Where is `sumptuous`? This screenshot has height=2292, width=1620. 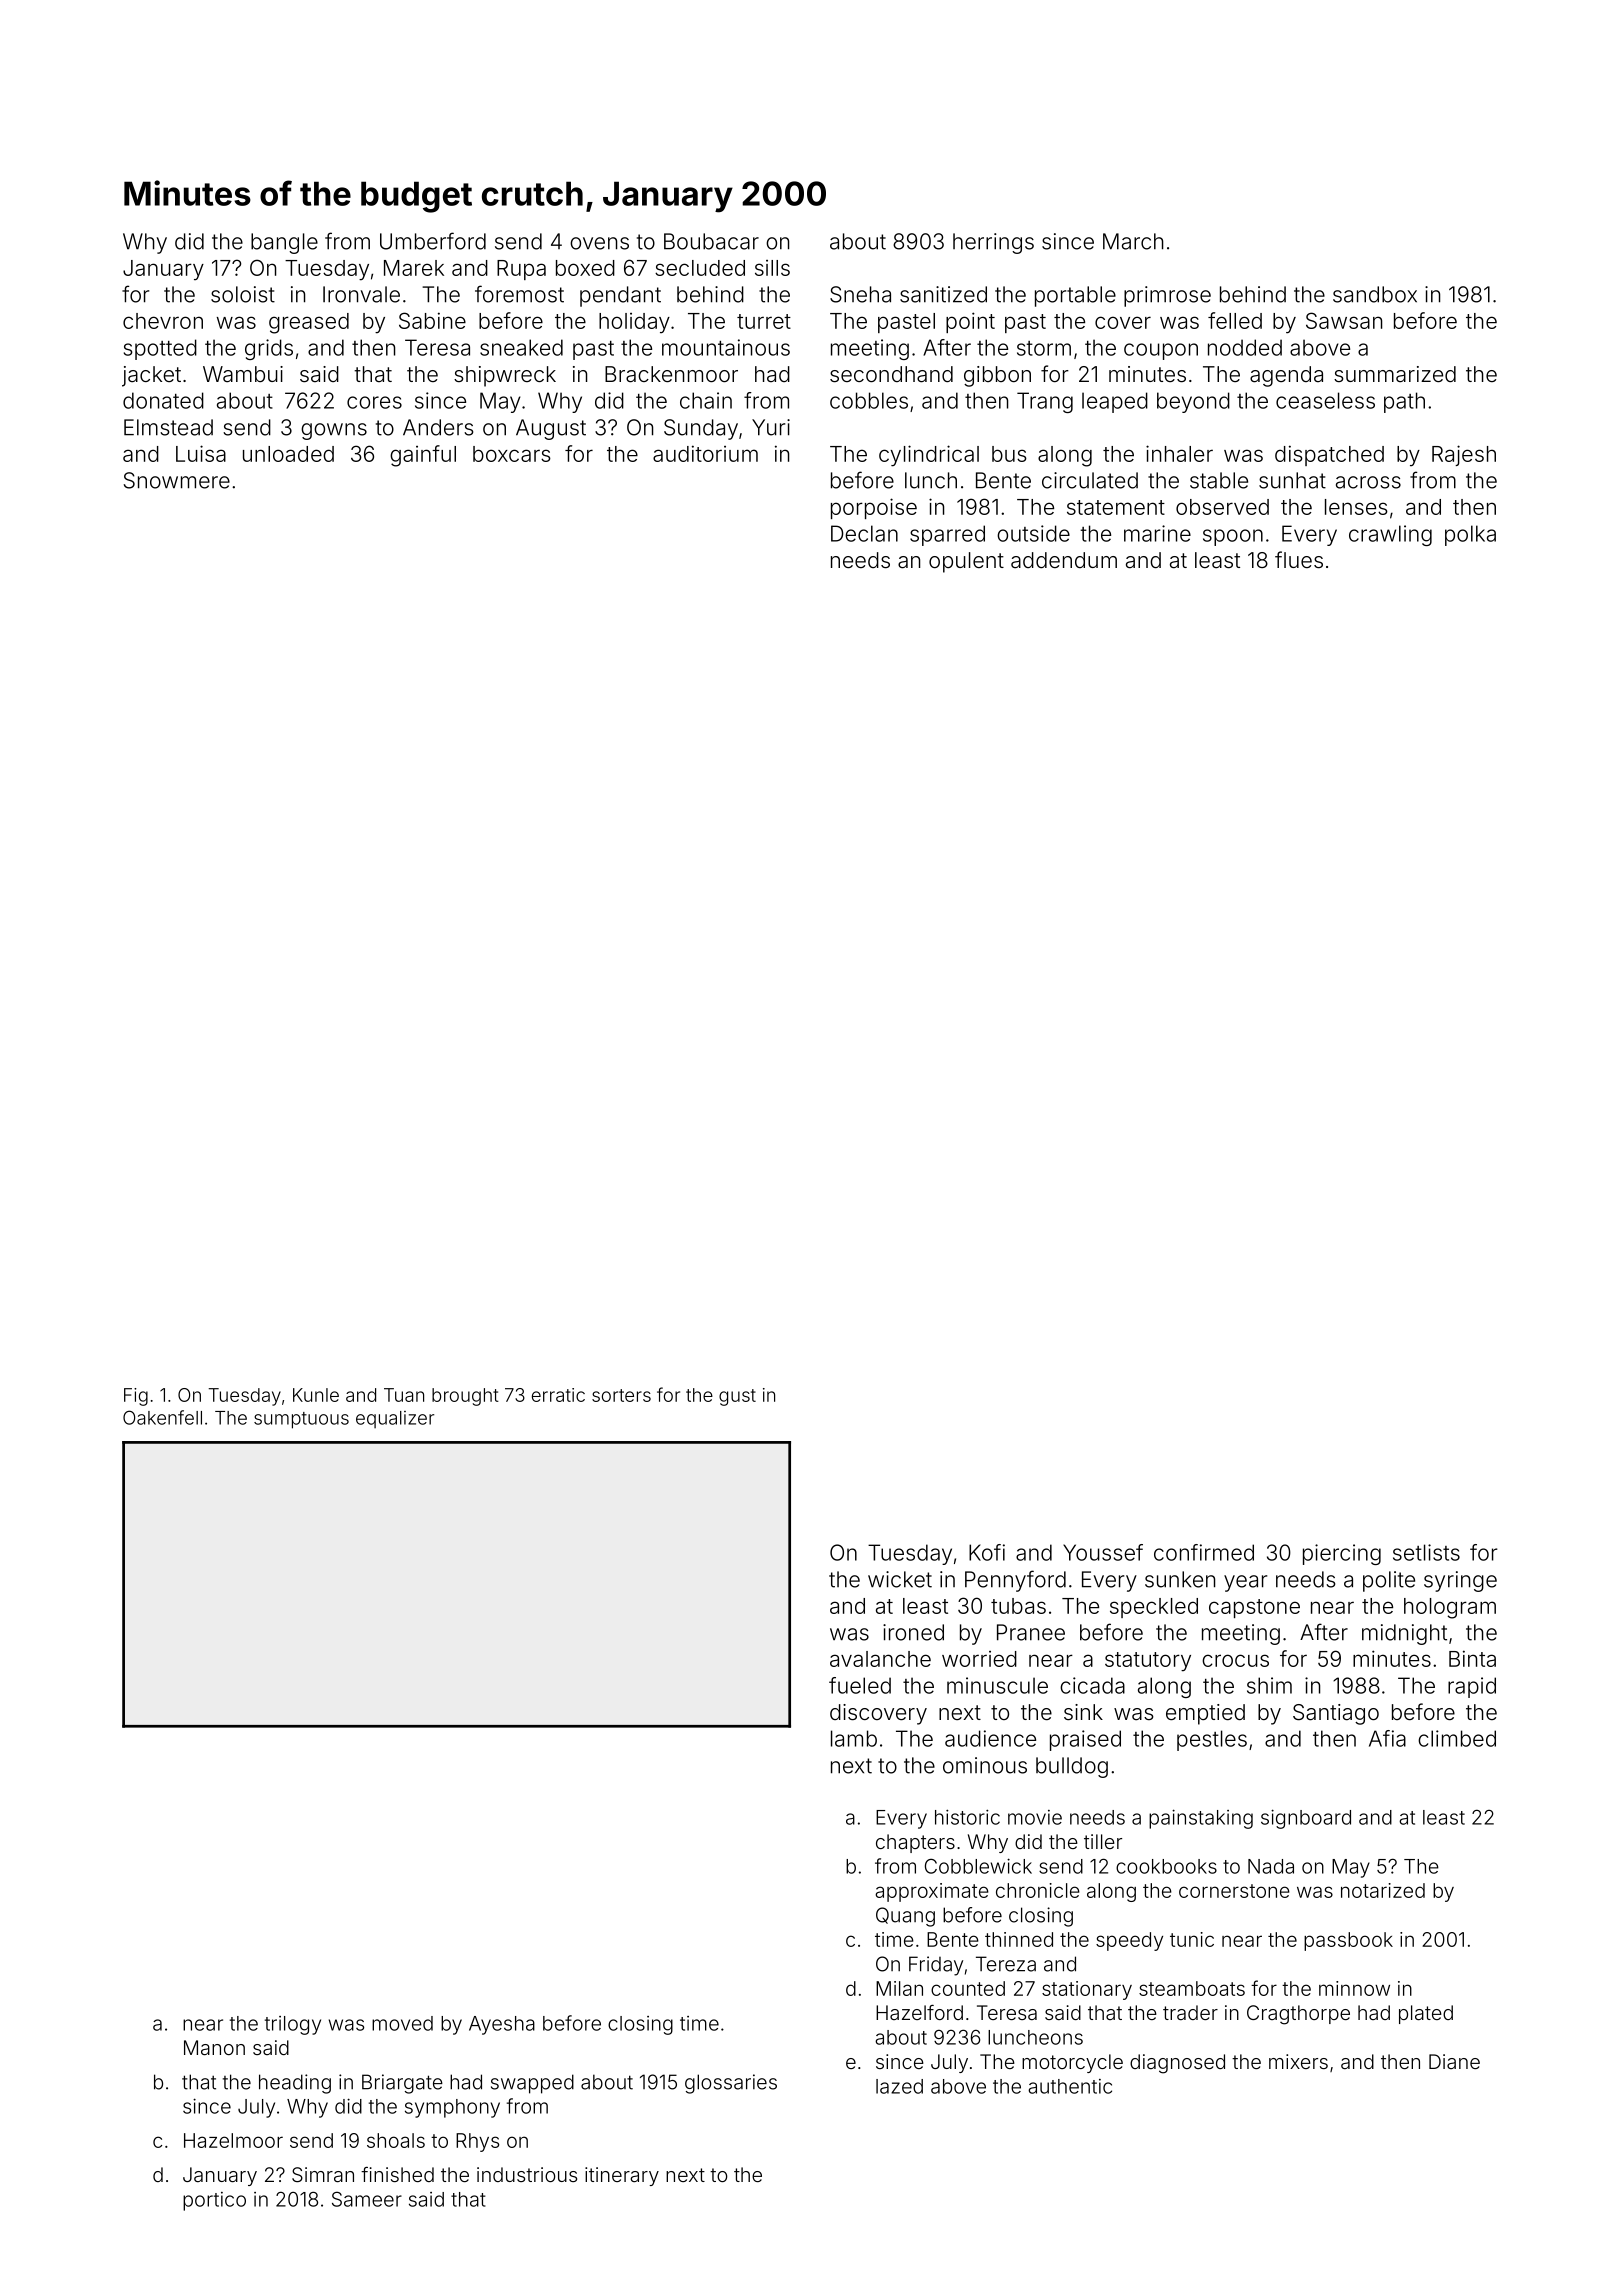
sumptuous is located at coordinates (301, 1420).
